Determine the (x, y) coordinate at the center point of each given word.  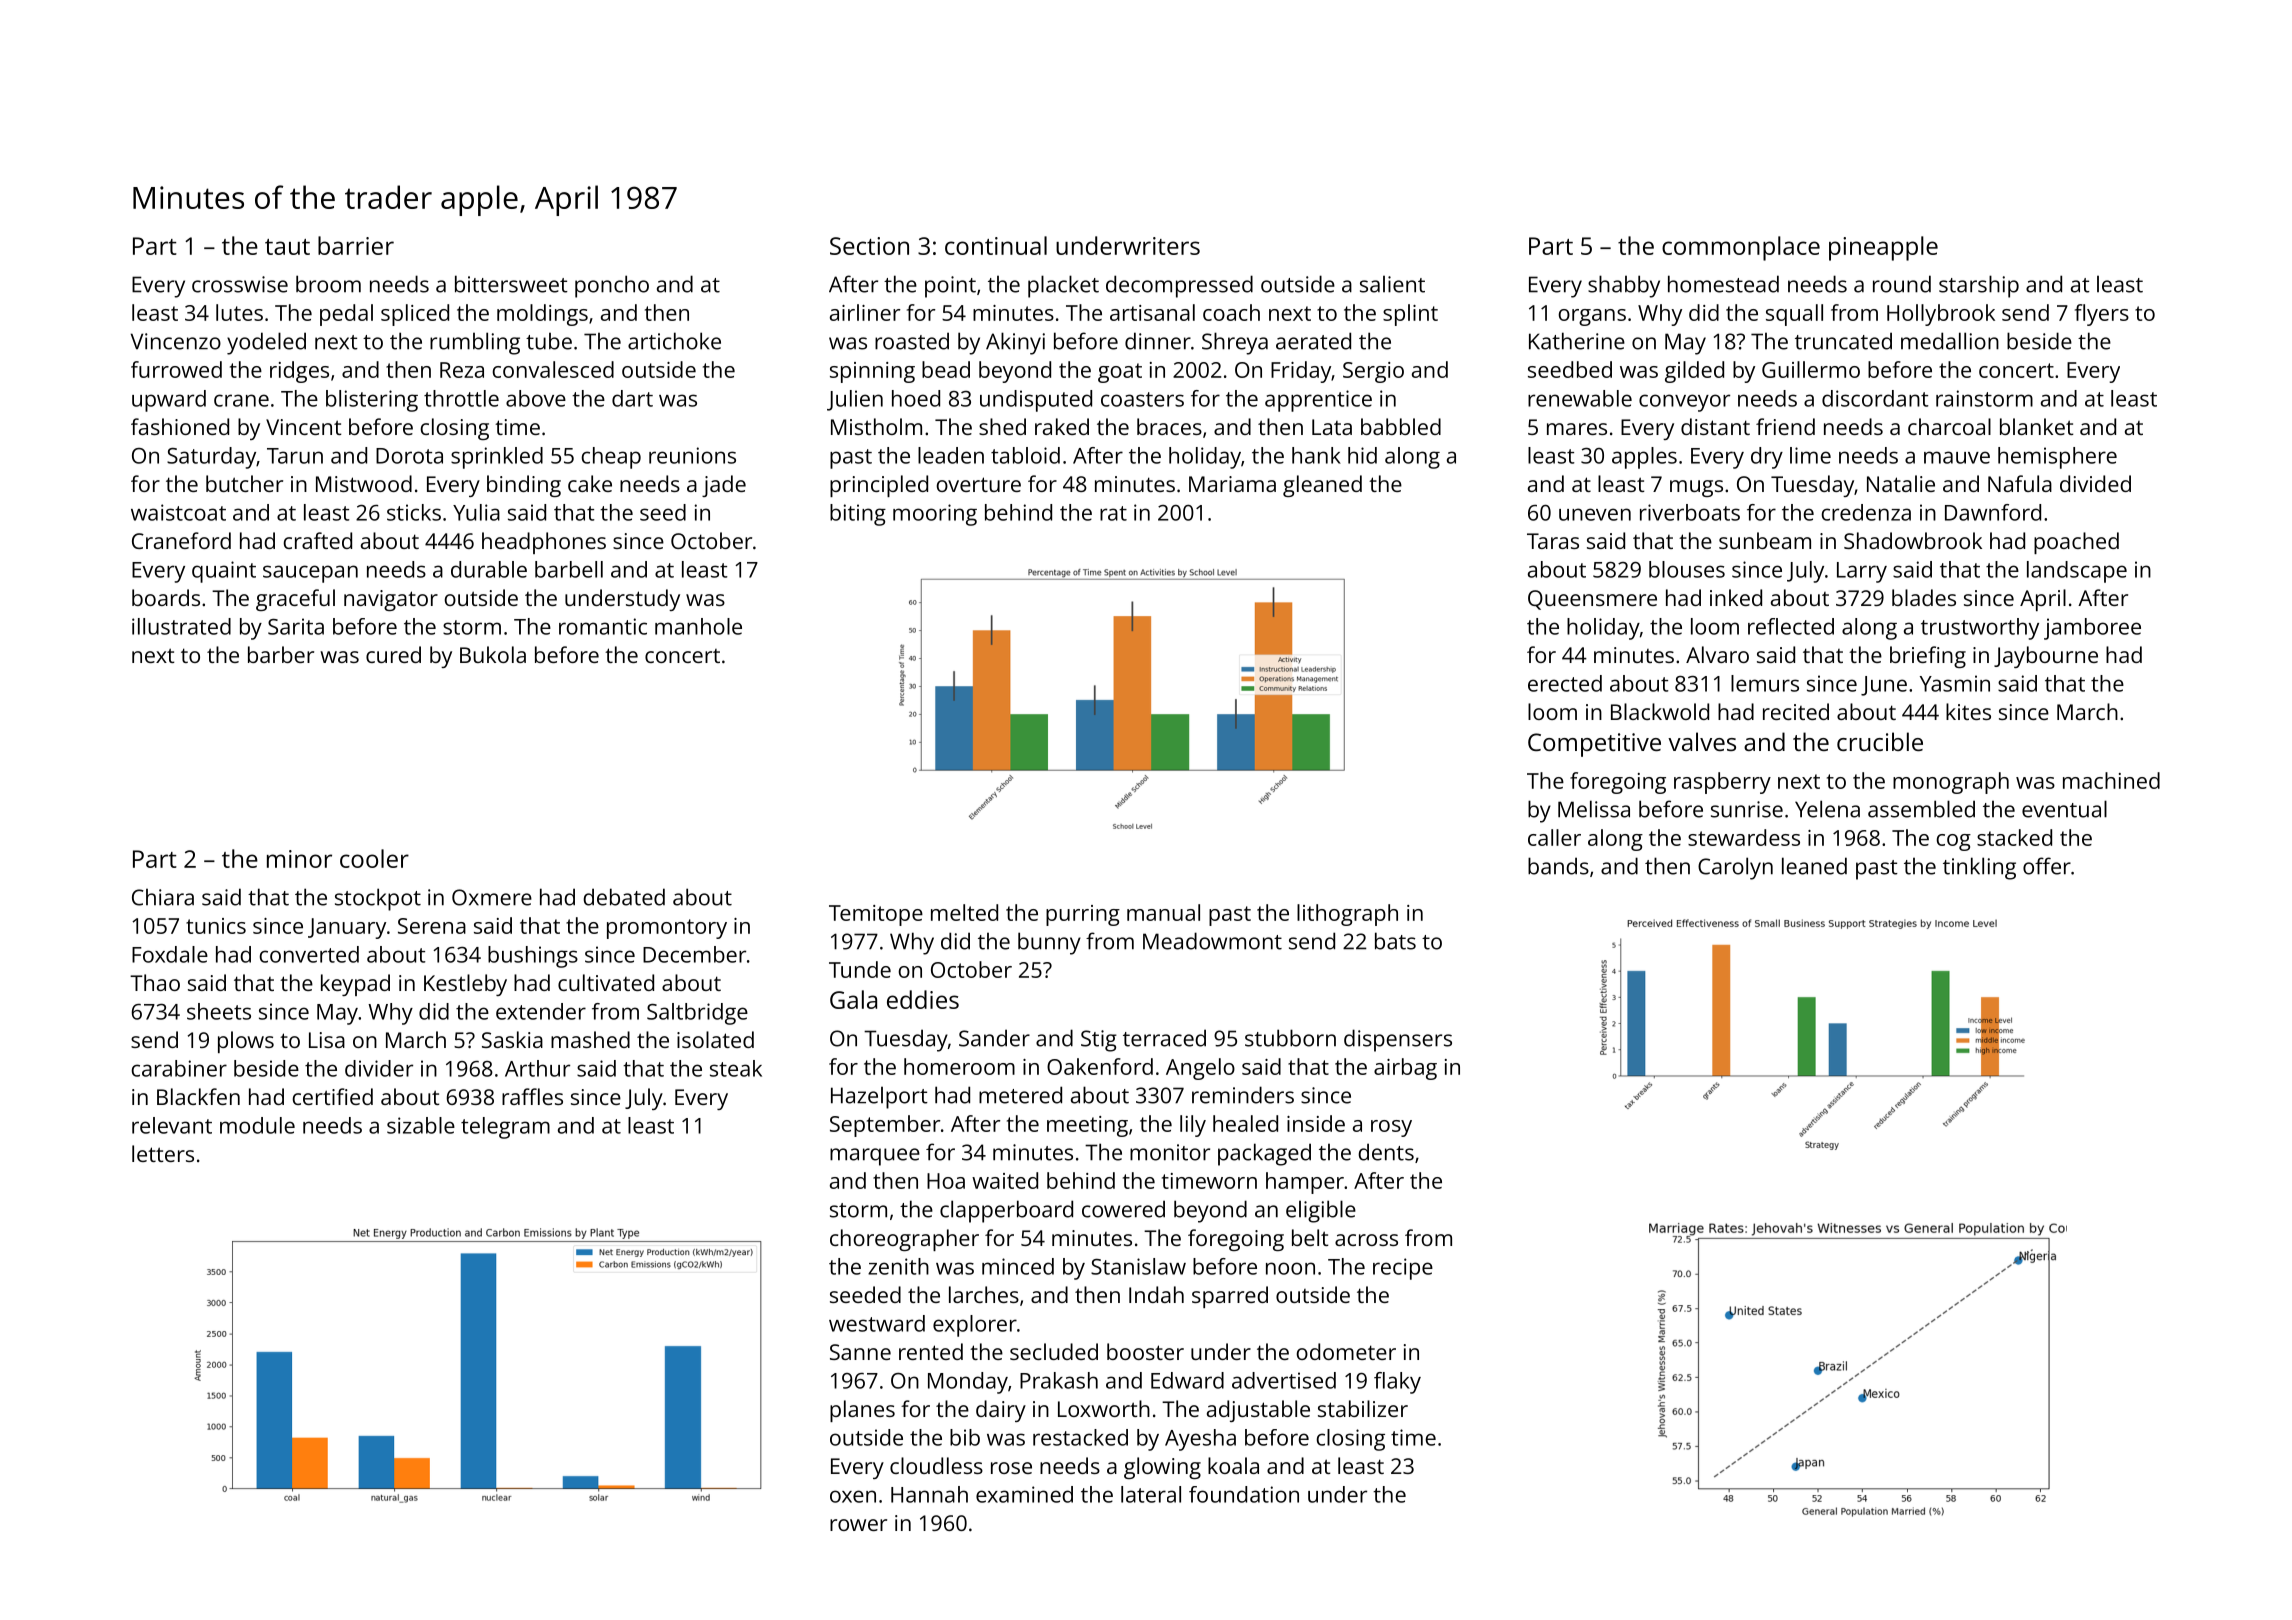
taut (287, 247)
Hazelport (879, 1097)
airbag (1405, 1069)
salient (1392, 284)
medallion (1950, 341)
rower (858, 1525)
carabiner (179, 1068)
